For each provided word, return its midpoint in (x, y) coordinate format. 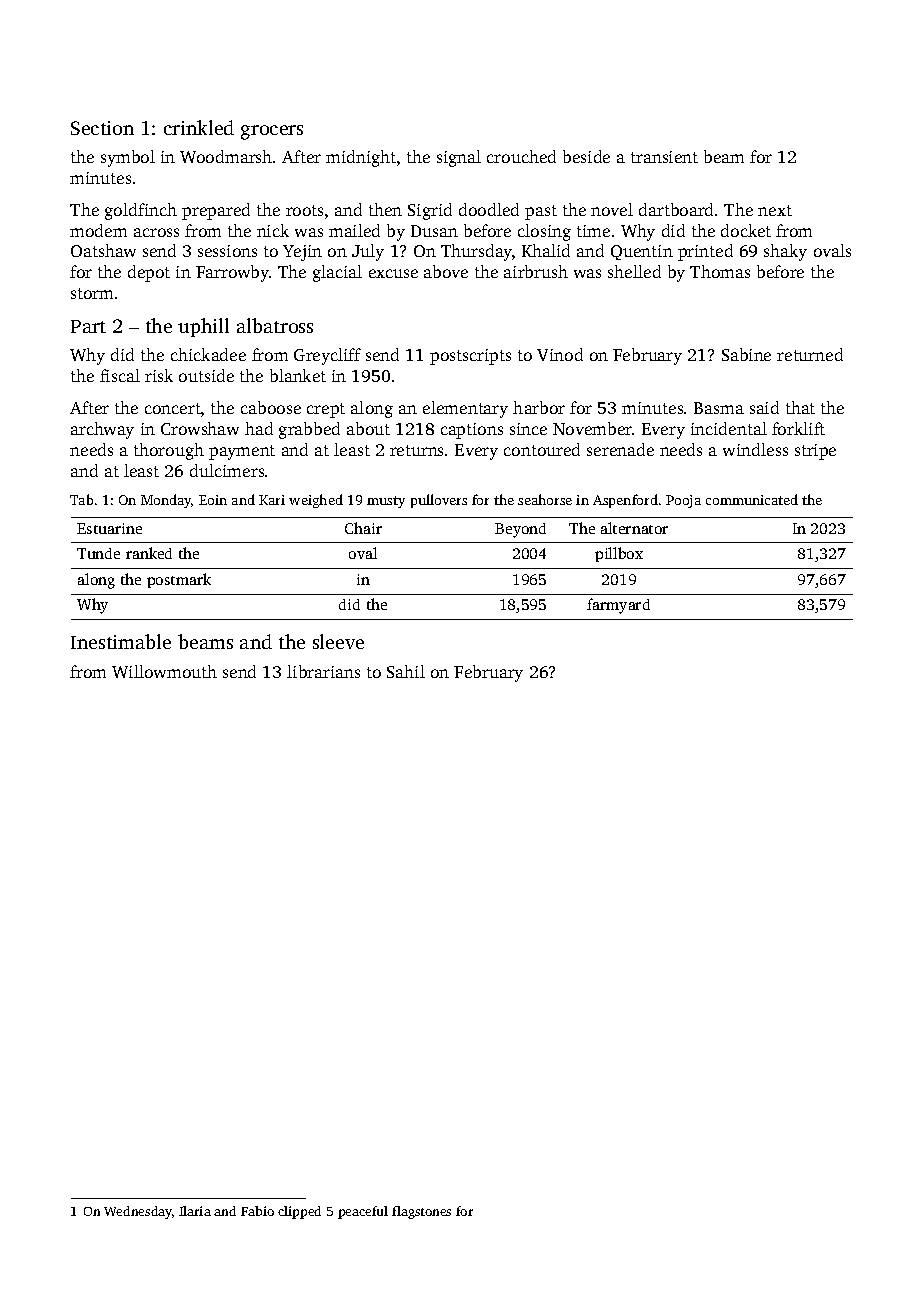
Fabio (257, 1211)
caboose (271, 407)
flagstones (421, 1212)
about (368, 428)
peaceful (363, 1212)
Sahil (406, 671)
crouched (521, 156)
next (775, 210)
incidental (729, 428)
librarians (323, 671)
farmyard (618, 606)
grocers (272, 132)
